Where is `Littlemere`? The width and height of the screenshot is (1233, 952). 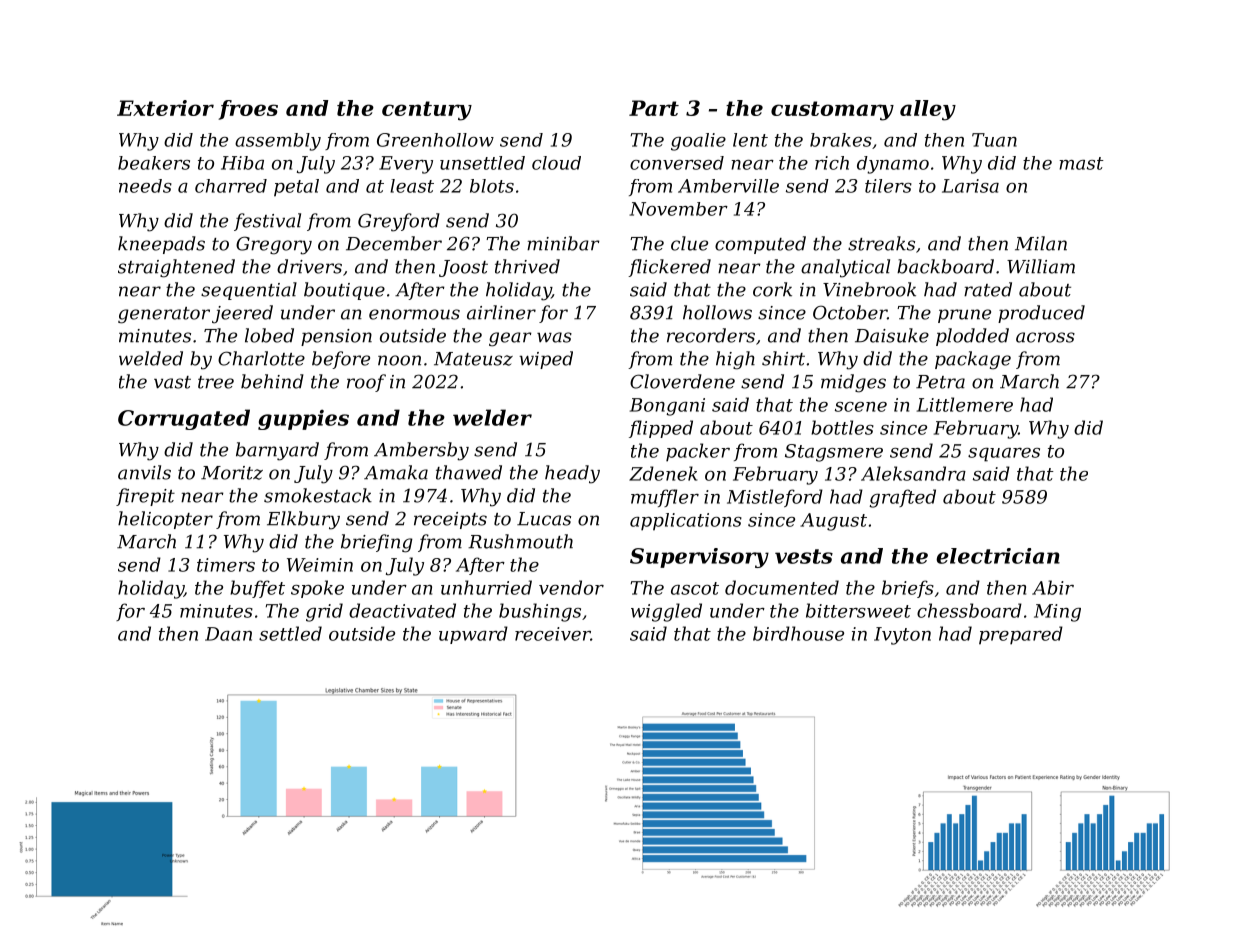 Littlemere is located at coordinates (965, 404).
